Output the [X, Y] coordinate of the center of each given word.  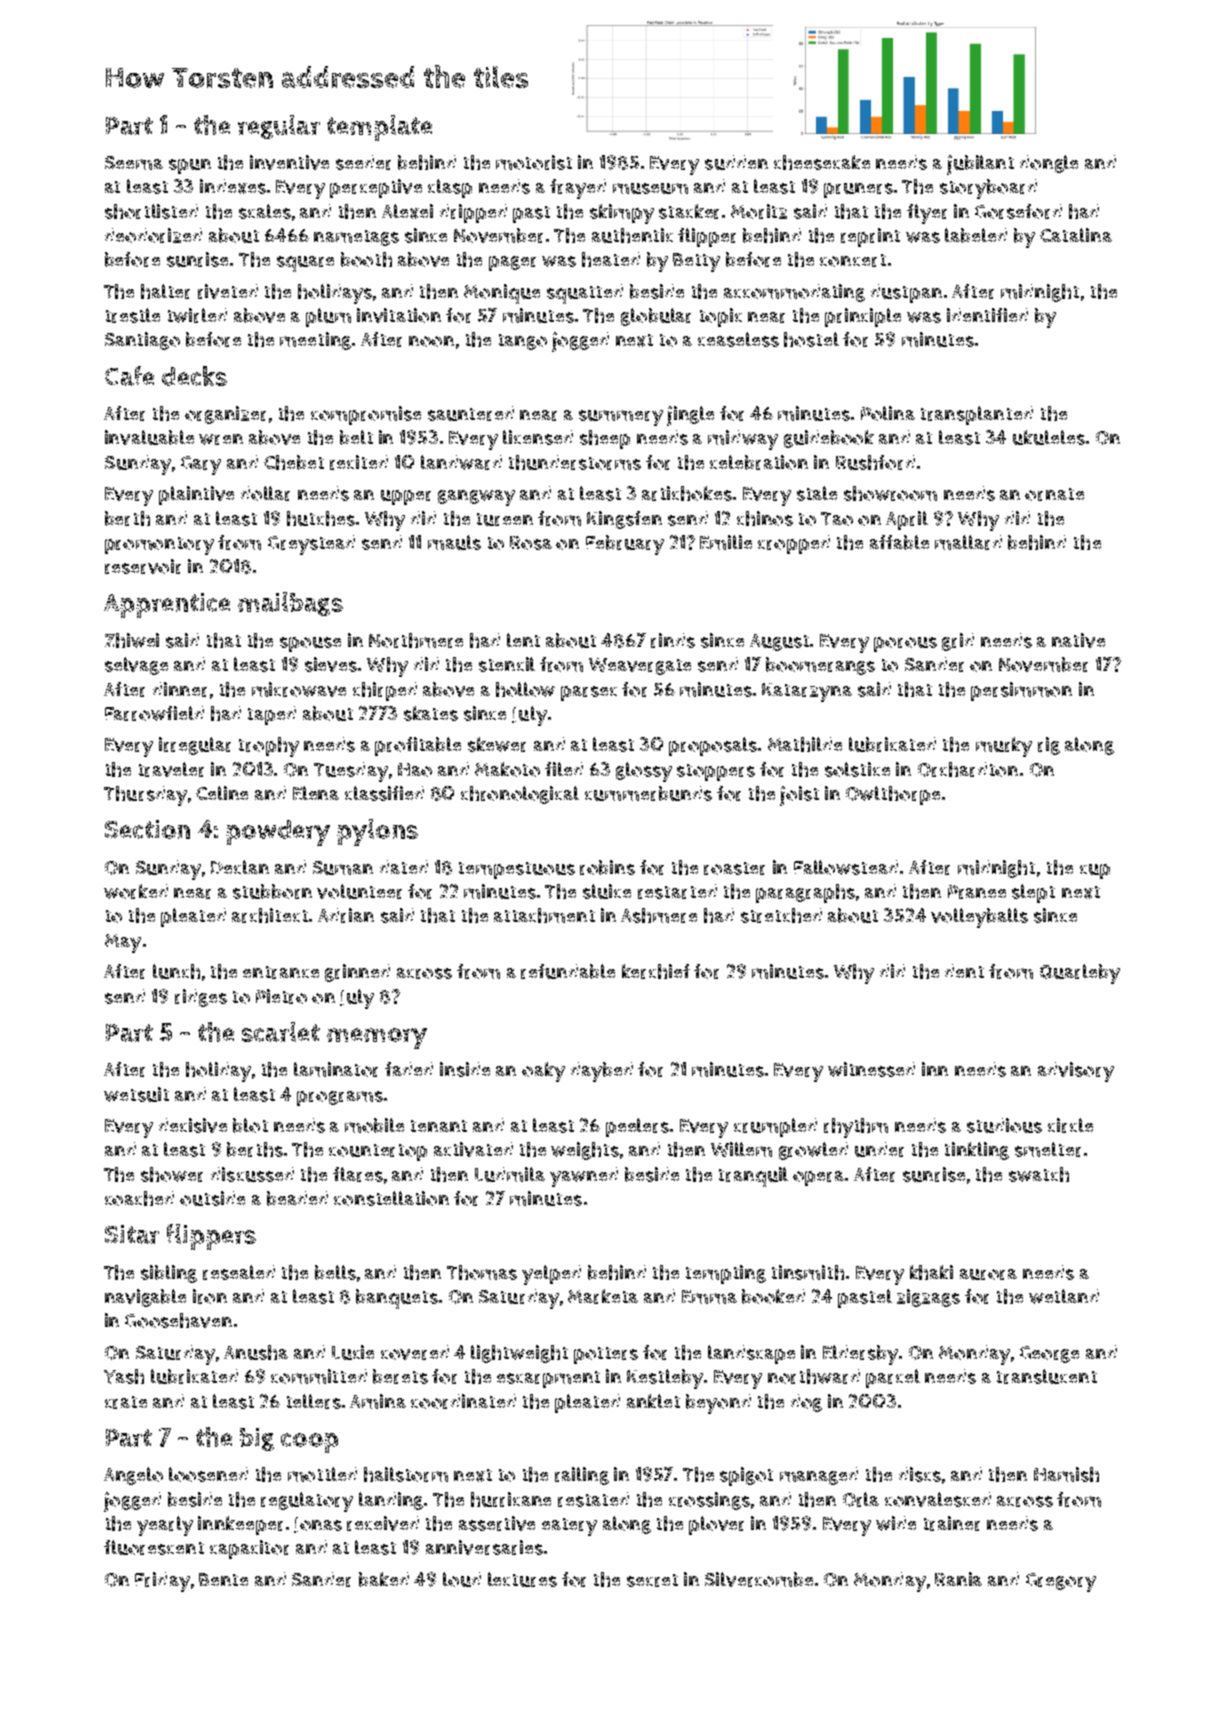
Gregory [1061, 1582]
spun [190, 166]
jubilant [980, 165]
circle [1070, 1125]
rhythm [856, 1128]
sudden [736, 162]
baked [384, 1579]
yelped [551, 1275]
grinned [357, 973]
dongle [1049, 164]
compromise [366, 415]
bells [335, 1272]
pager [512, 263]
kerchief [656, 971]
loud [462, 1579]
